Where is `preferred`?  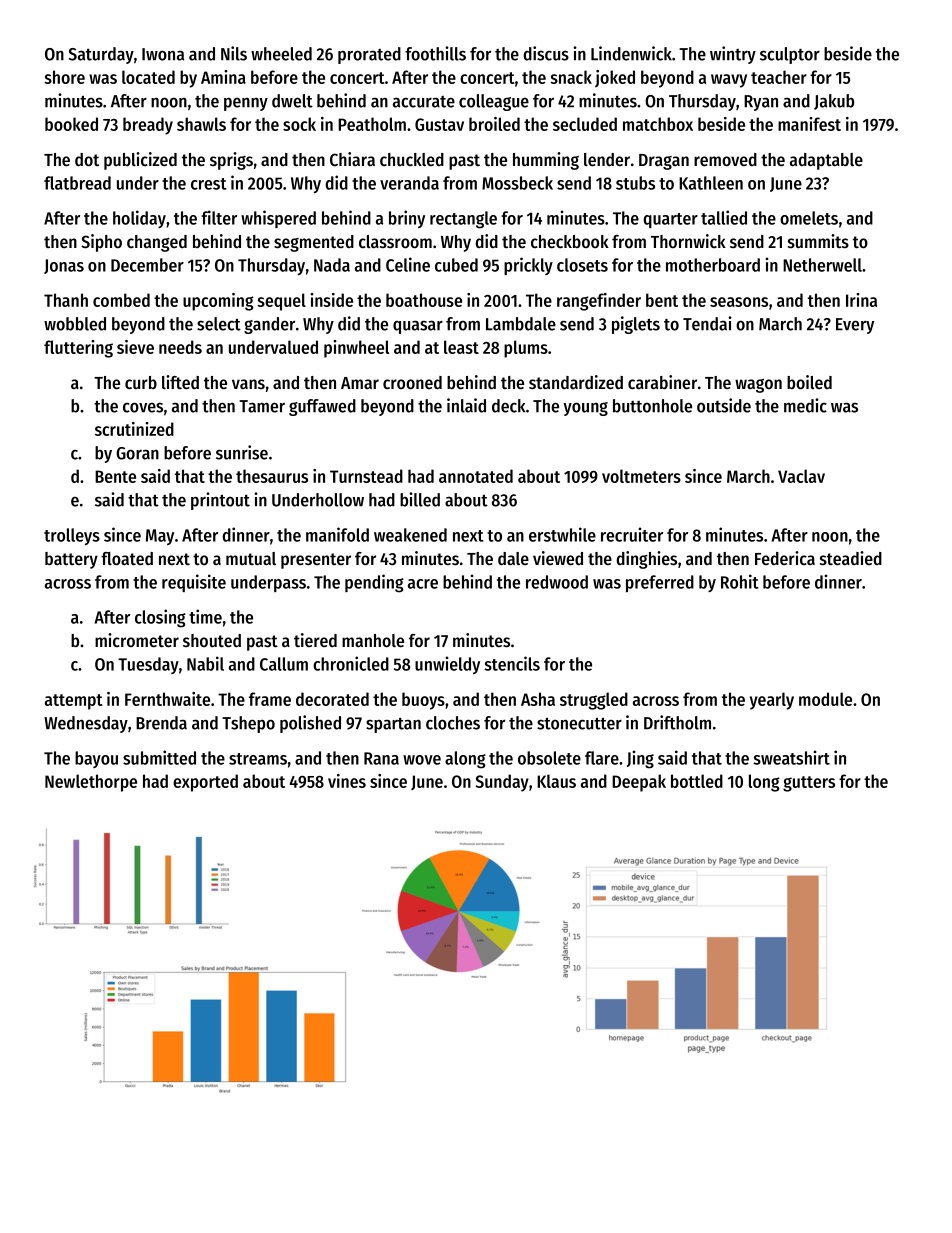
preferred is located at coordinates (660, 583).
